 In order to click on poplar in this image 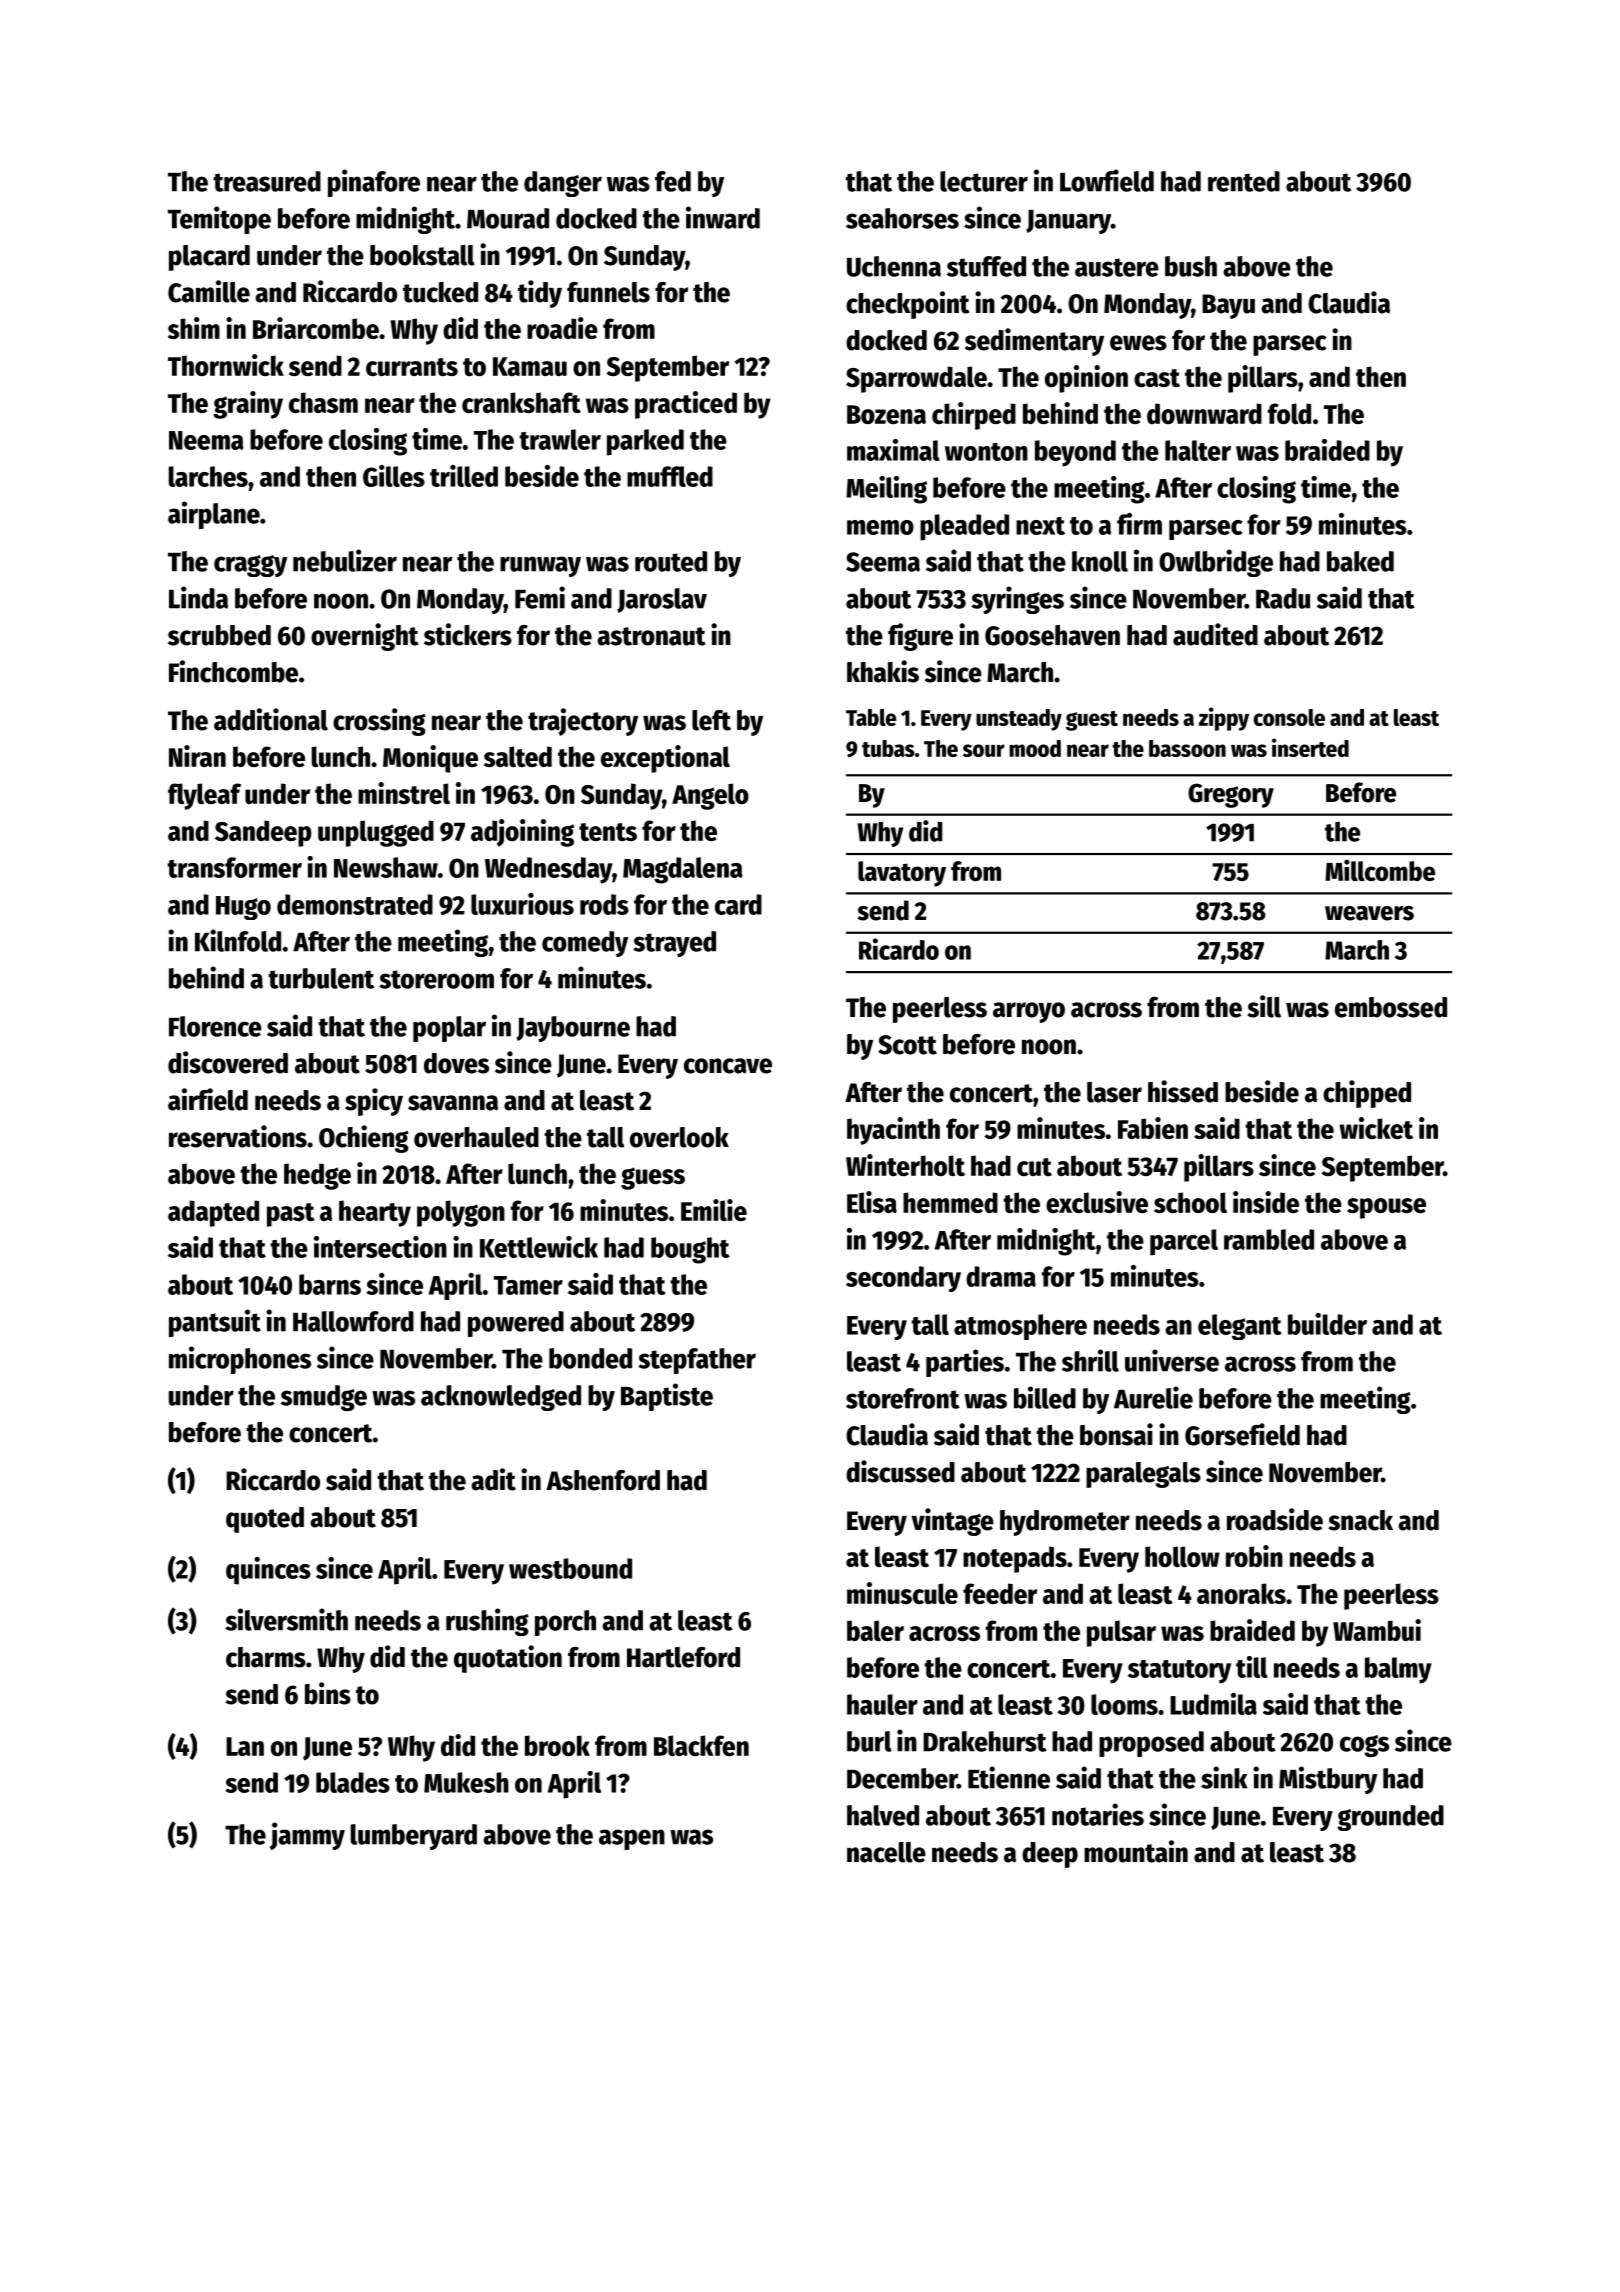, I will do `click(449, 1029)`.
